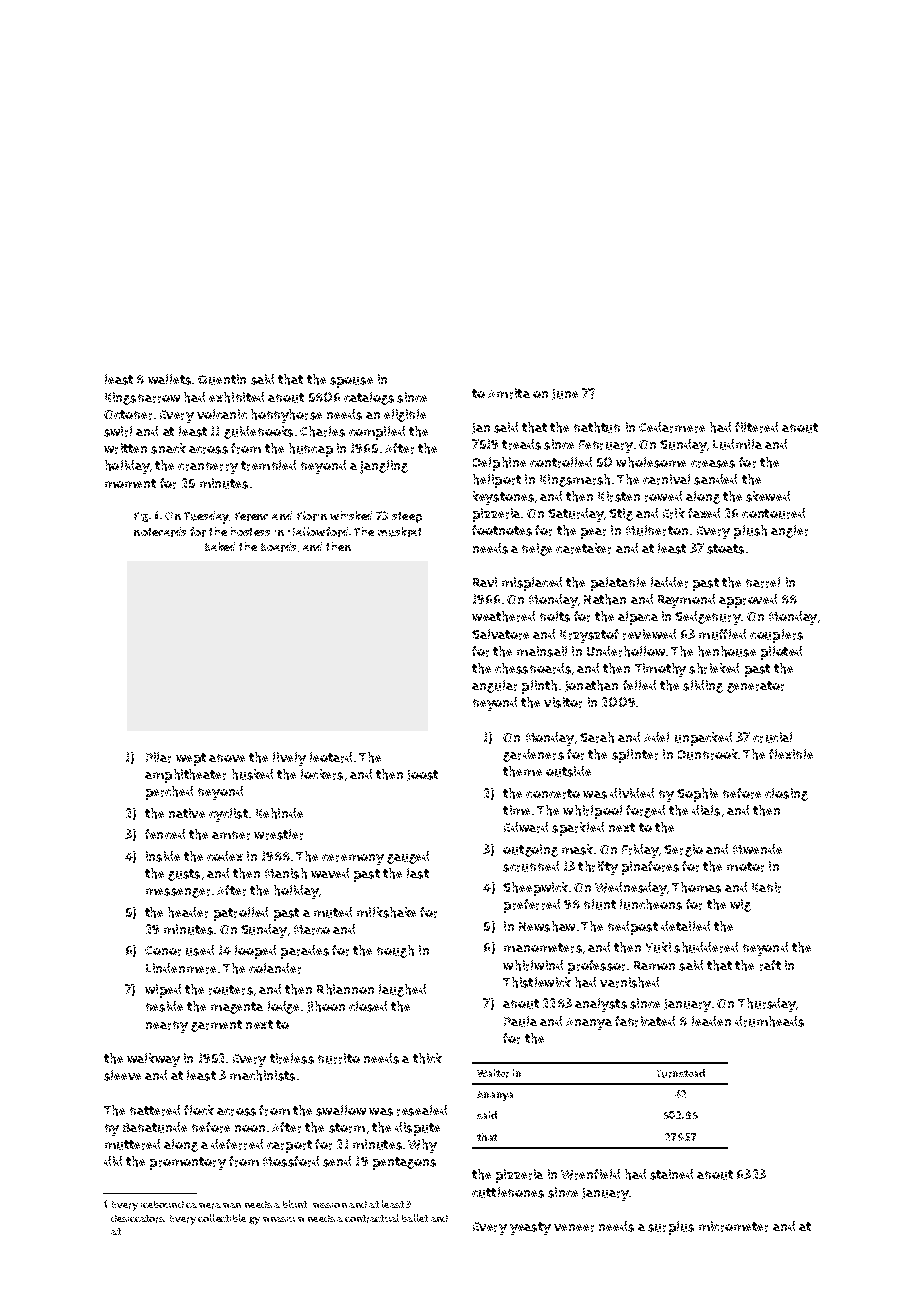 The image size is (924, 1308). I want to click on Babatunde, so click(155, 1127).
